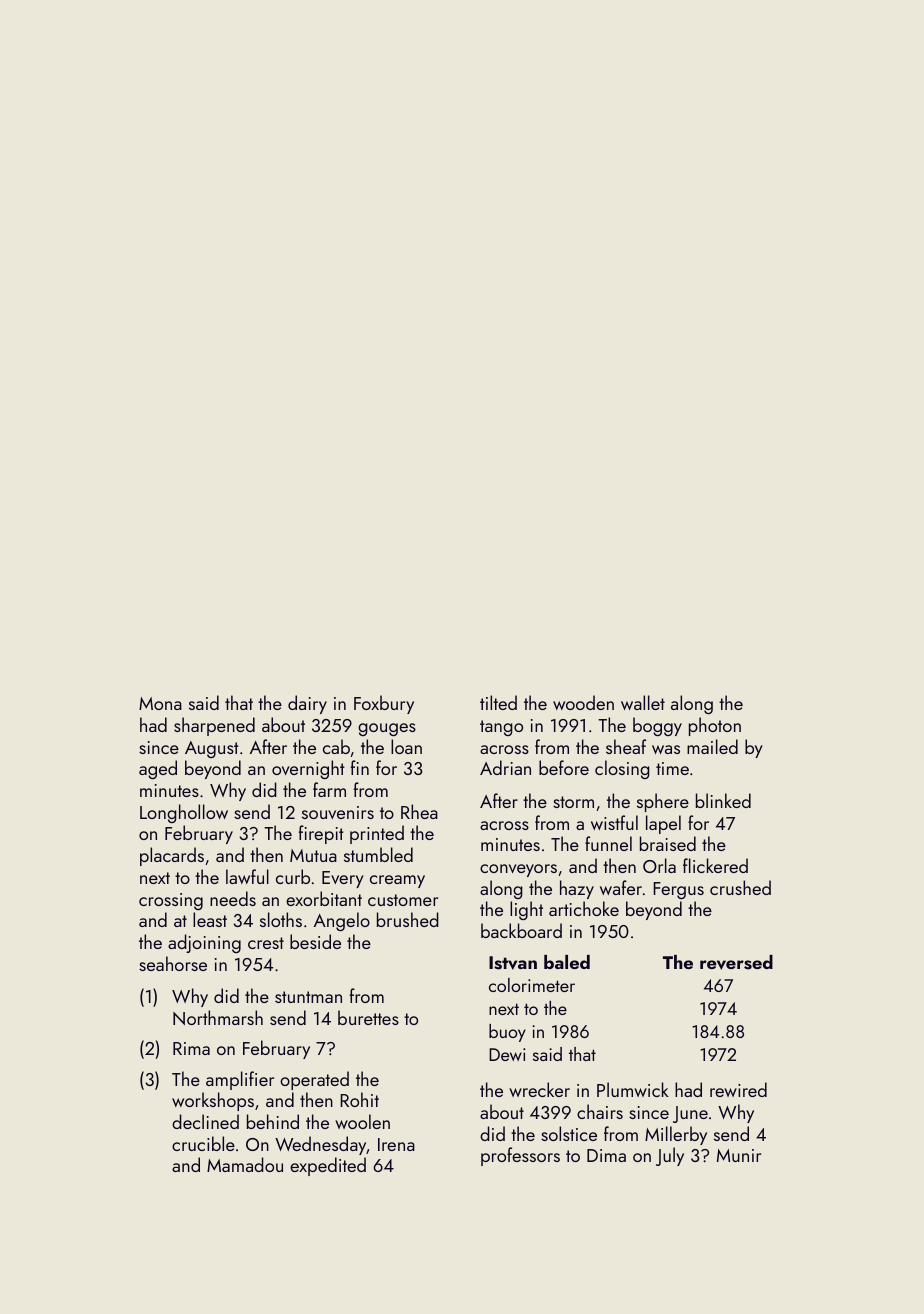  Describe the element at coordinates (368, 1017) in the image. I see `burettes` at that location.
